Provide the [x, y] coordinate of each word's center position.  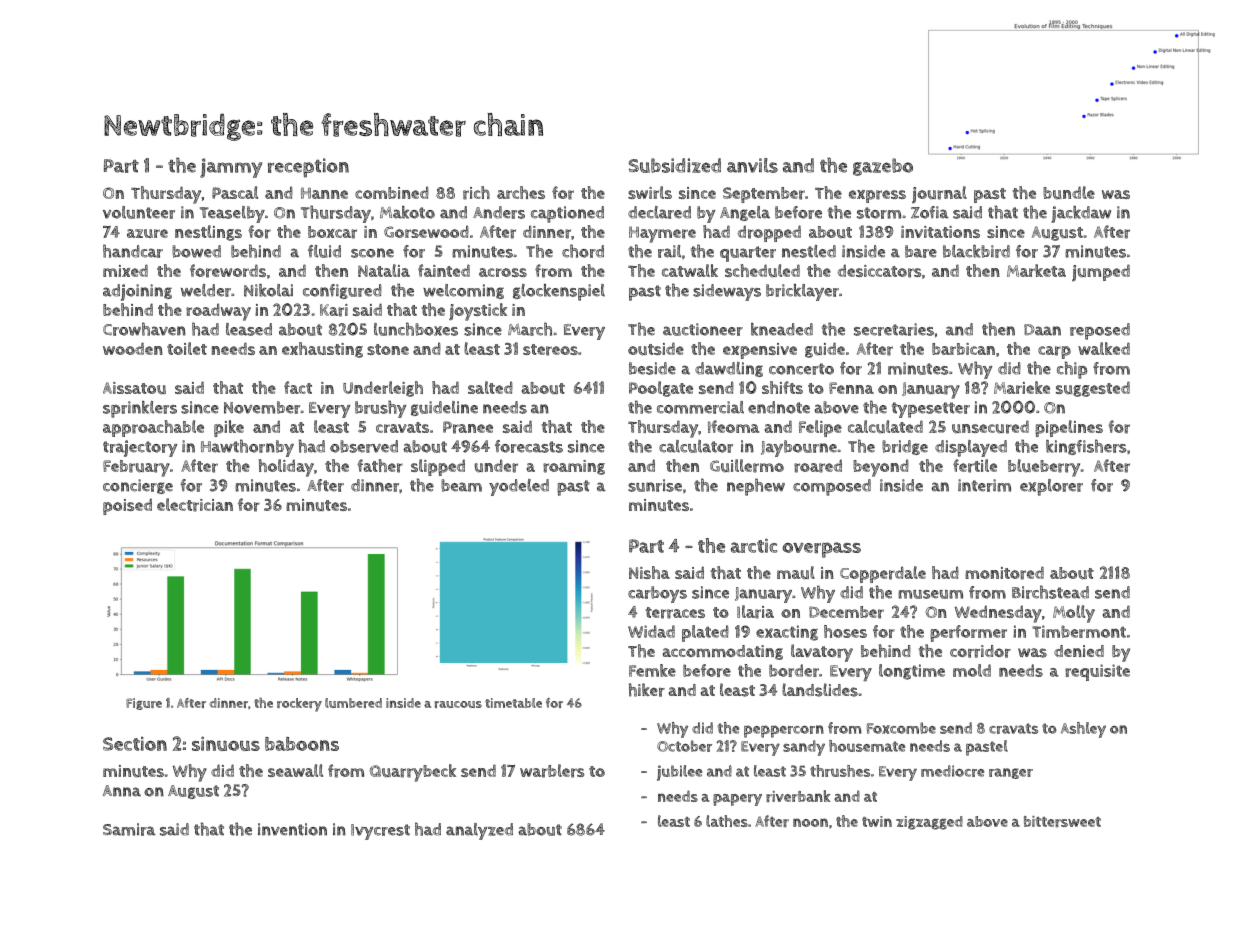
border [794, 670]
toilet [187, 348]
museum [930, 594]
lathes [727, 821]
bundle [1069, 193]
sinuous [226, 743]
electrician [195, 505]
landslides [820, 690]
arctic [754, 545]
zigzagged [929, 823]
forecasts [529, 446]
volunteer [139, 212]
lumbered [353, 703]
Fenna [851, 388]
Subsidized [675, 165]
